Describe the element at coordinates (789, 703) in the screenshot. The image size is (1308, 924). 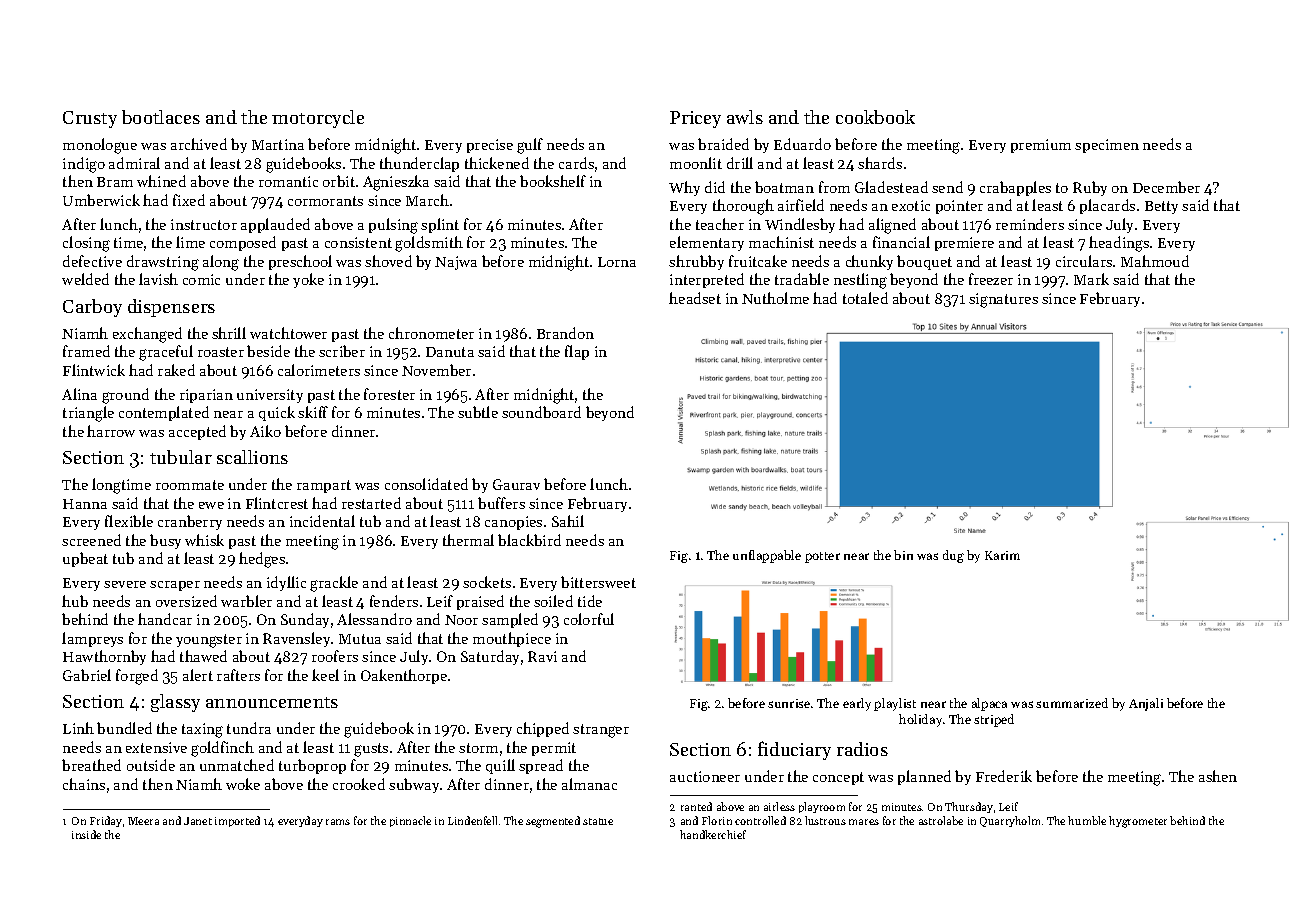
I see `sunrise` at that location.
